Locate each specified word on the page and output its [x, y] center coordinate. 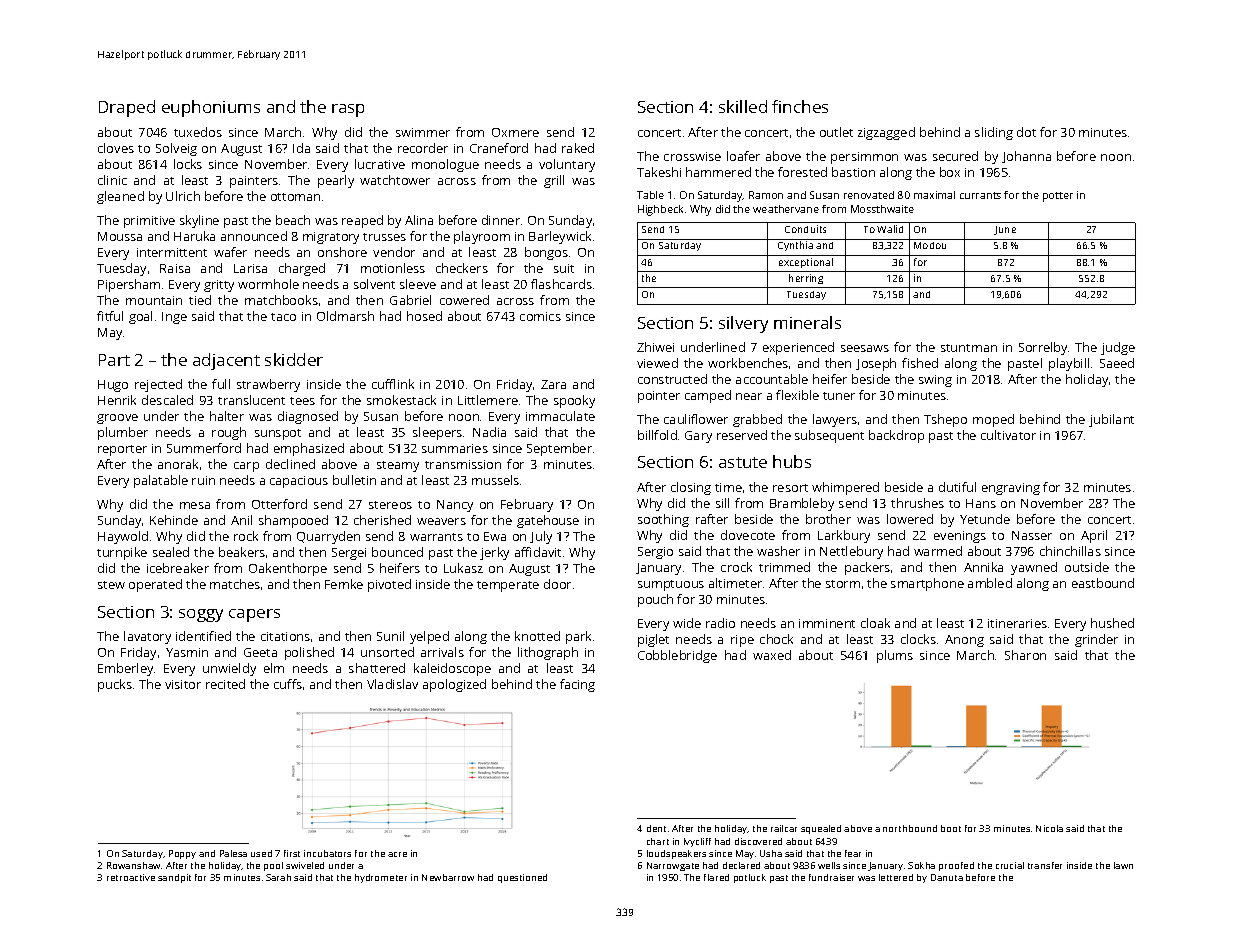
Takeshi [659, 172]
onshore [342, 252]
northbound [910, 828]
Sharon [1025, 655]
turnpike [122, 553]
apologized [454, 685]
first [292, 853]
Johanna [1026, 157]
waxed [772, 655]
